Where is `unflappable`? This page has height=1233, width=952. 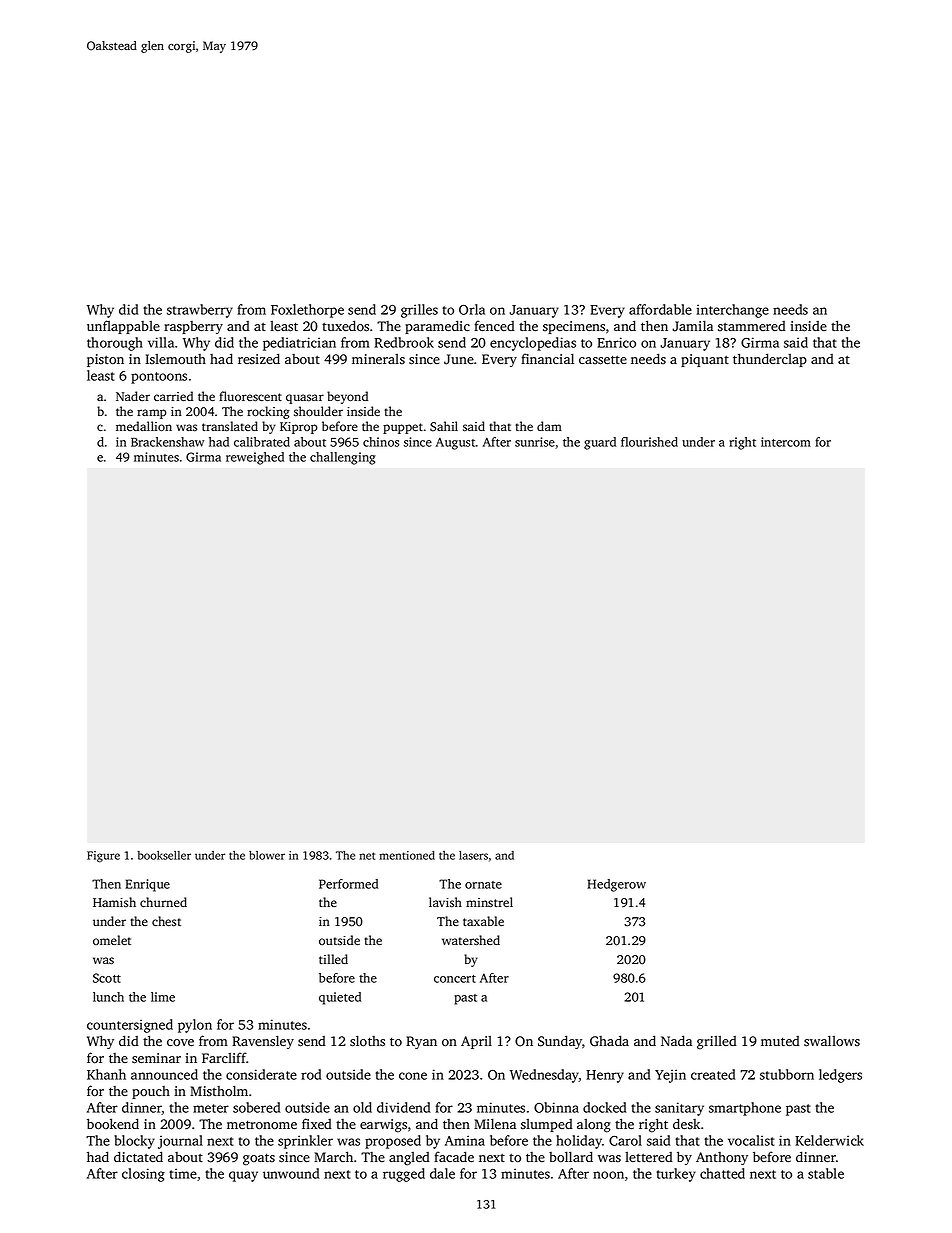 unflappable is located at coordinates (123, 327).
